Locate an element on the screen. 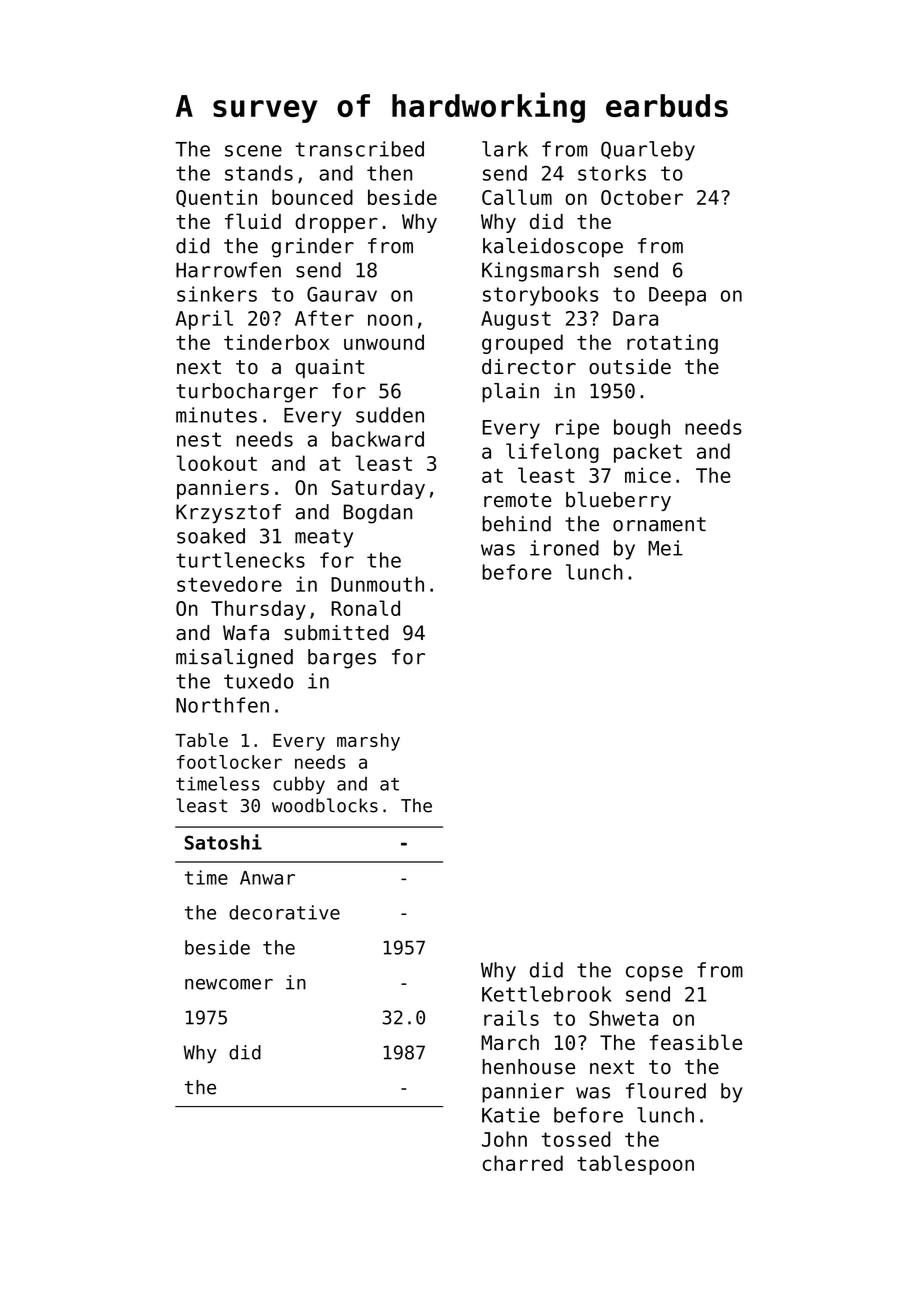 This screenshot has width=924, height=1311. floured is located at coordinates (666, 1091).
